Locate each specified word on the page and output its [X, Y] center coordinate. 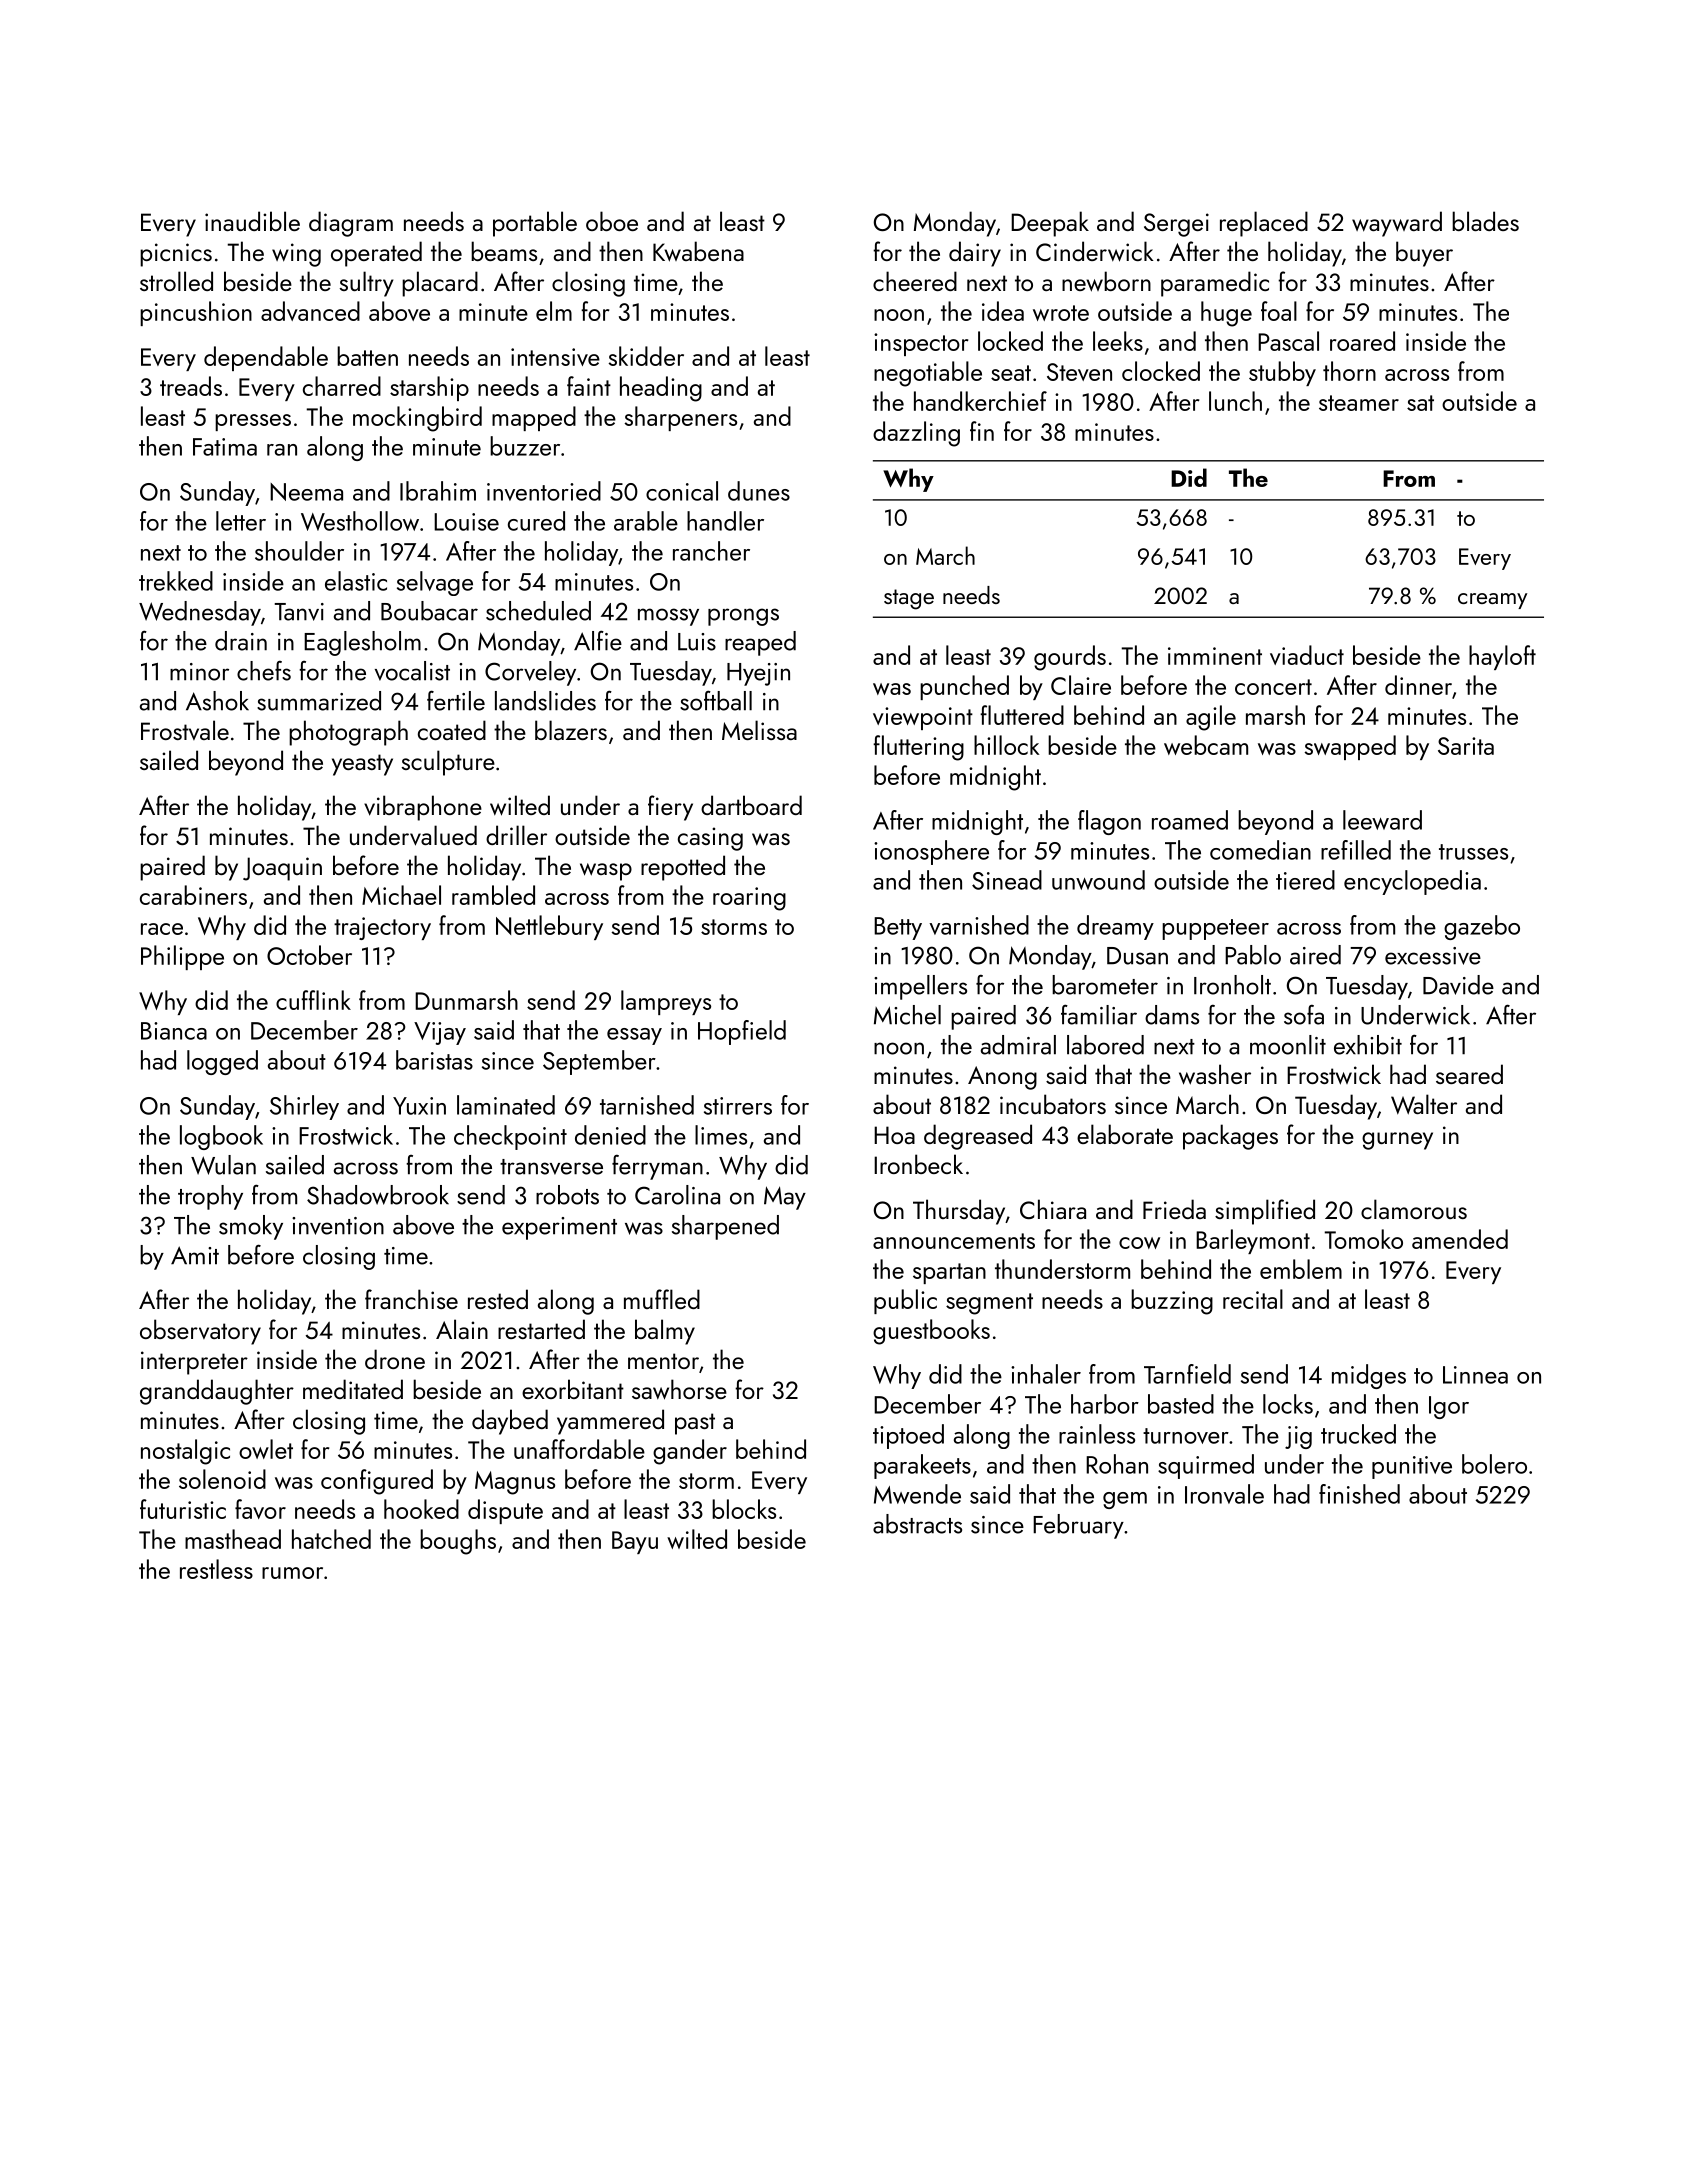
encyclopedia [1412, 882]
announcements [954, 1241]
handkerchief [980, 401]
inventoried [544, 491]
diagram [351, 224]
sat [1420, 403]
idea [1003, 311]
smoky [251, 1227]
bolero [1494, 1464]
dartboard [751, 805]
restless [216, 1569]
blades [1485, 221]
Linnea [1475, 1375]
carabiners [193, 895]
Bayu [635, 1542]
